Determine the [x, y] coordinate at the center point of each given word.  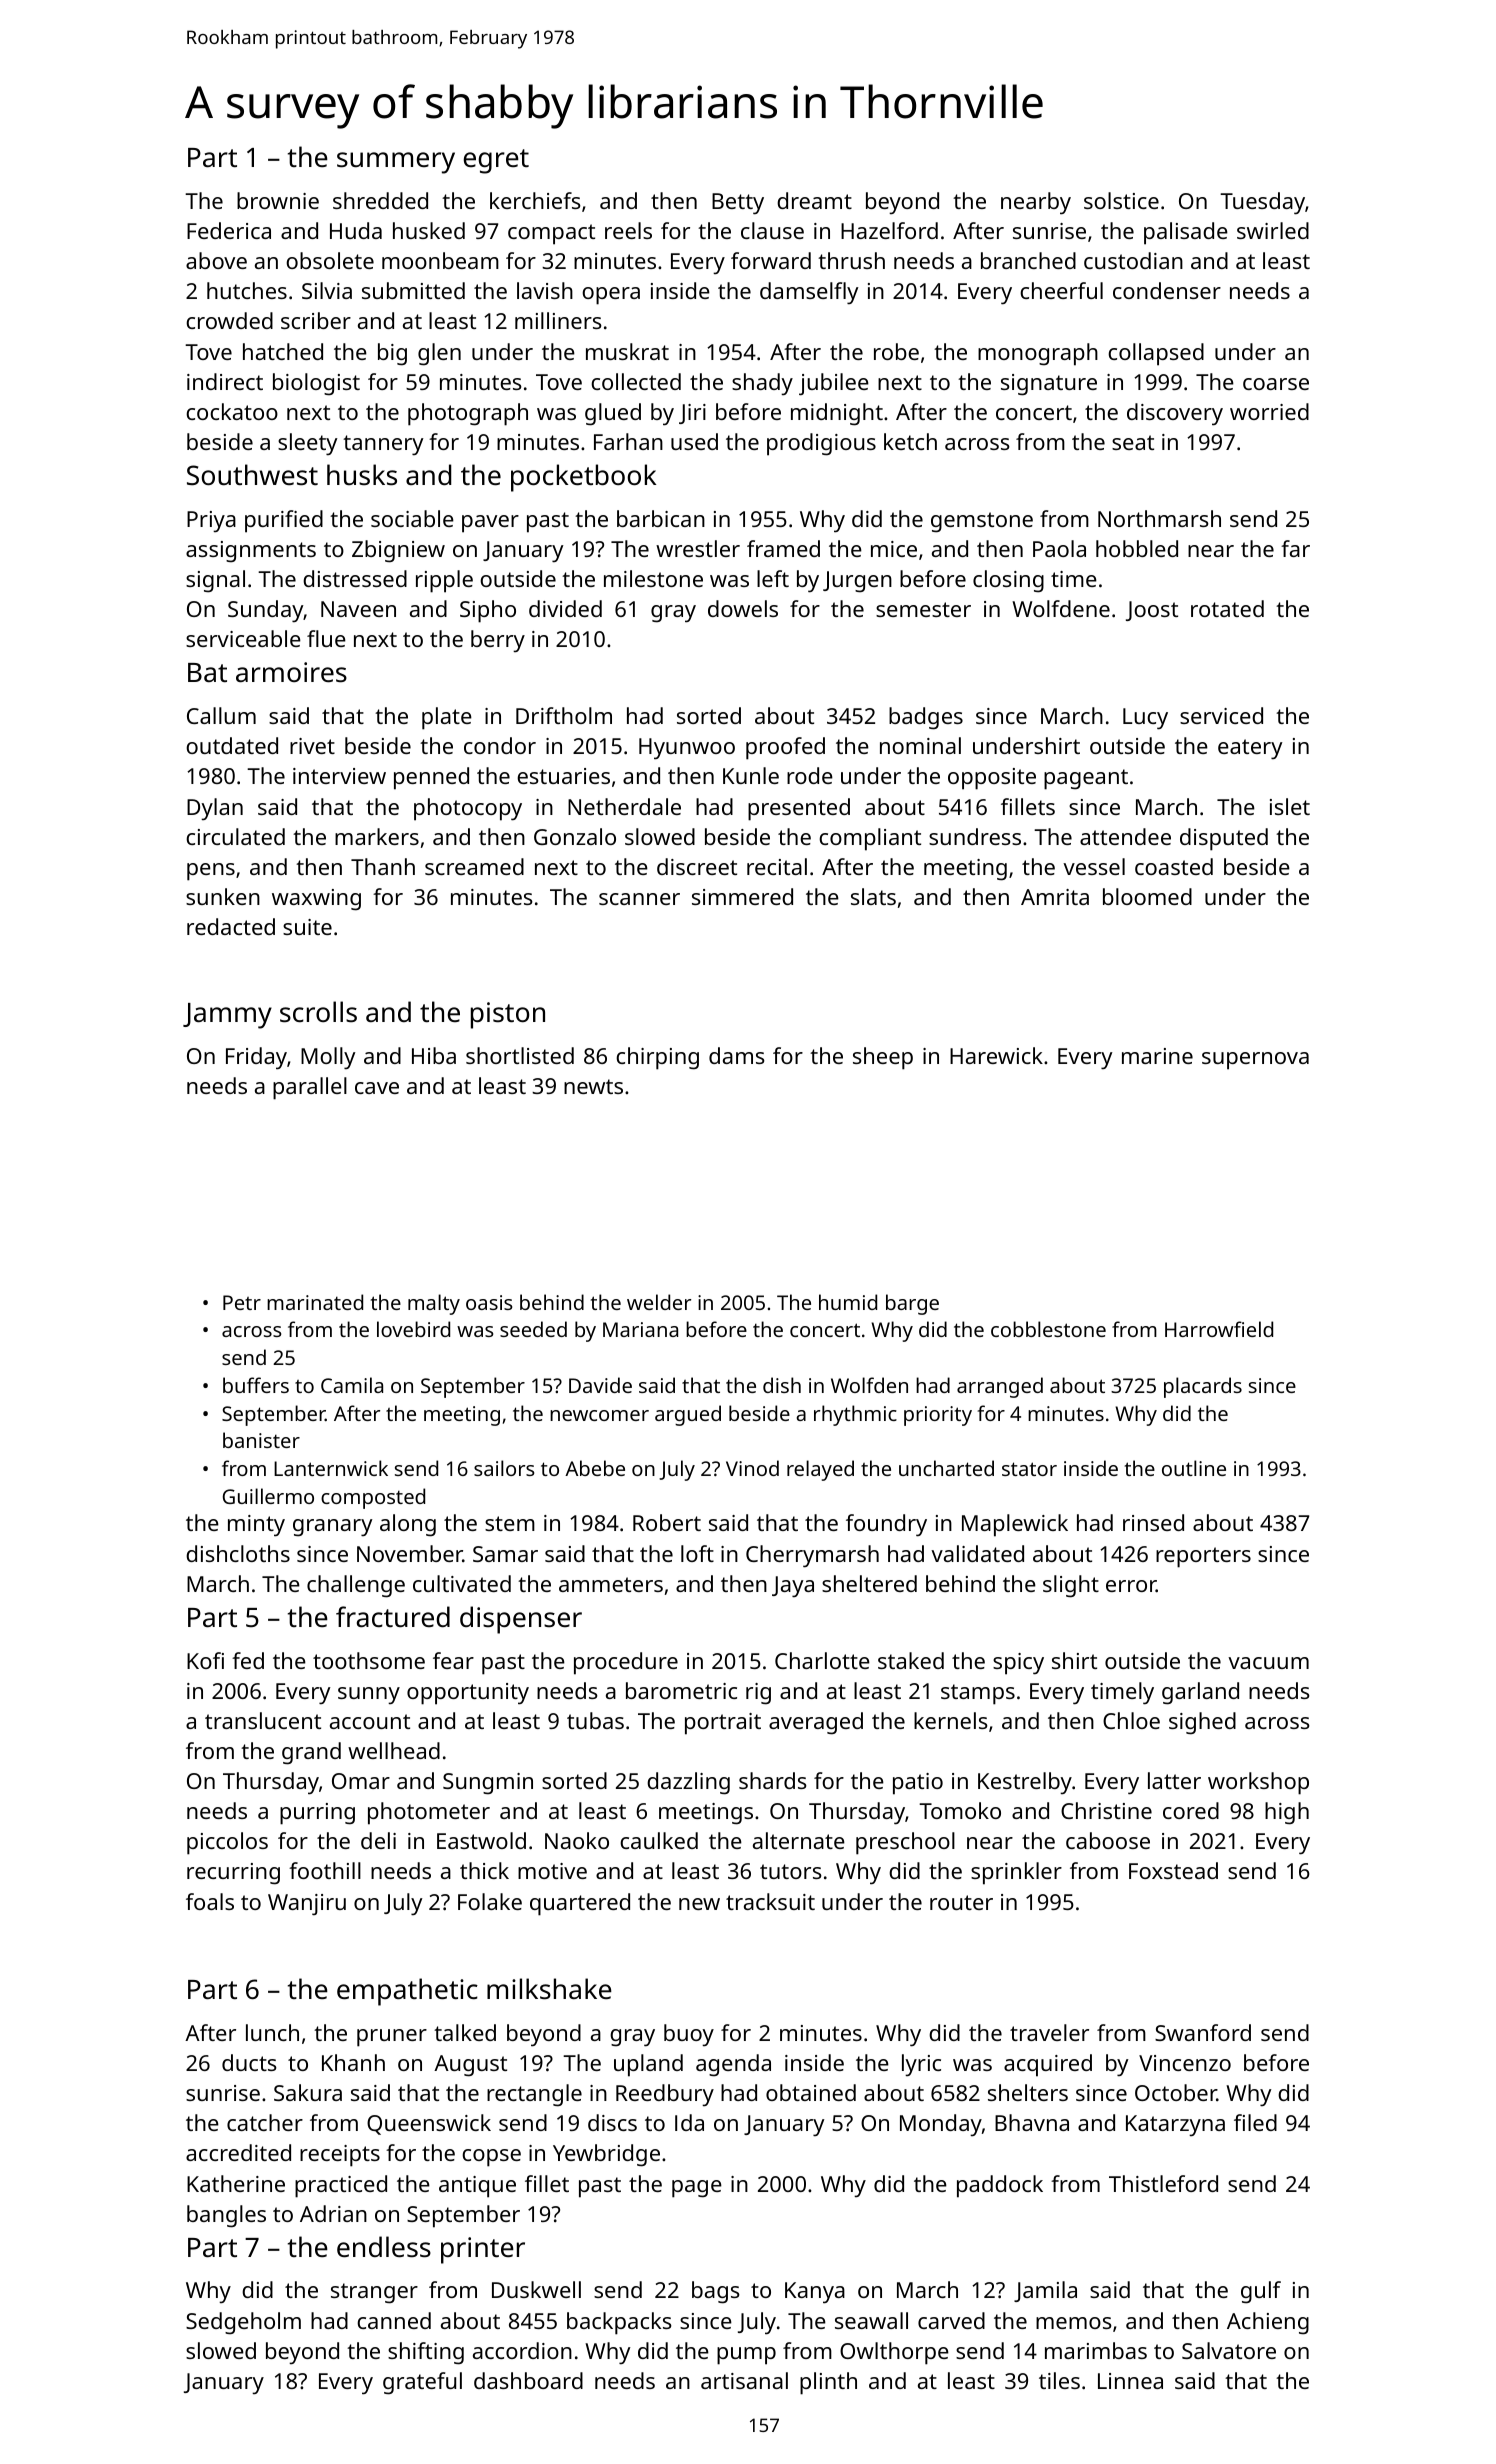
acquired [1048, 2065]
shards [773, 1780]
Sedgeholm [243, 2323]
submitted [413, 290]
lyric [921, 2065]
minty [256, 1526]
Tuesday [1262, 203]
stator [1029, 1469]
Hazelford [889, 230]
